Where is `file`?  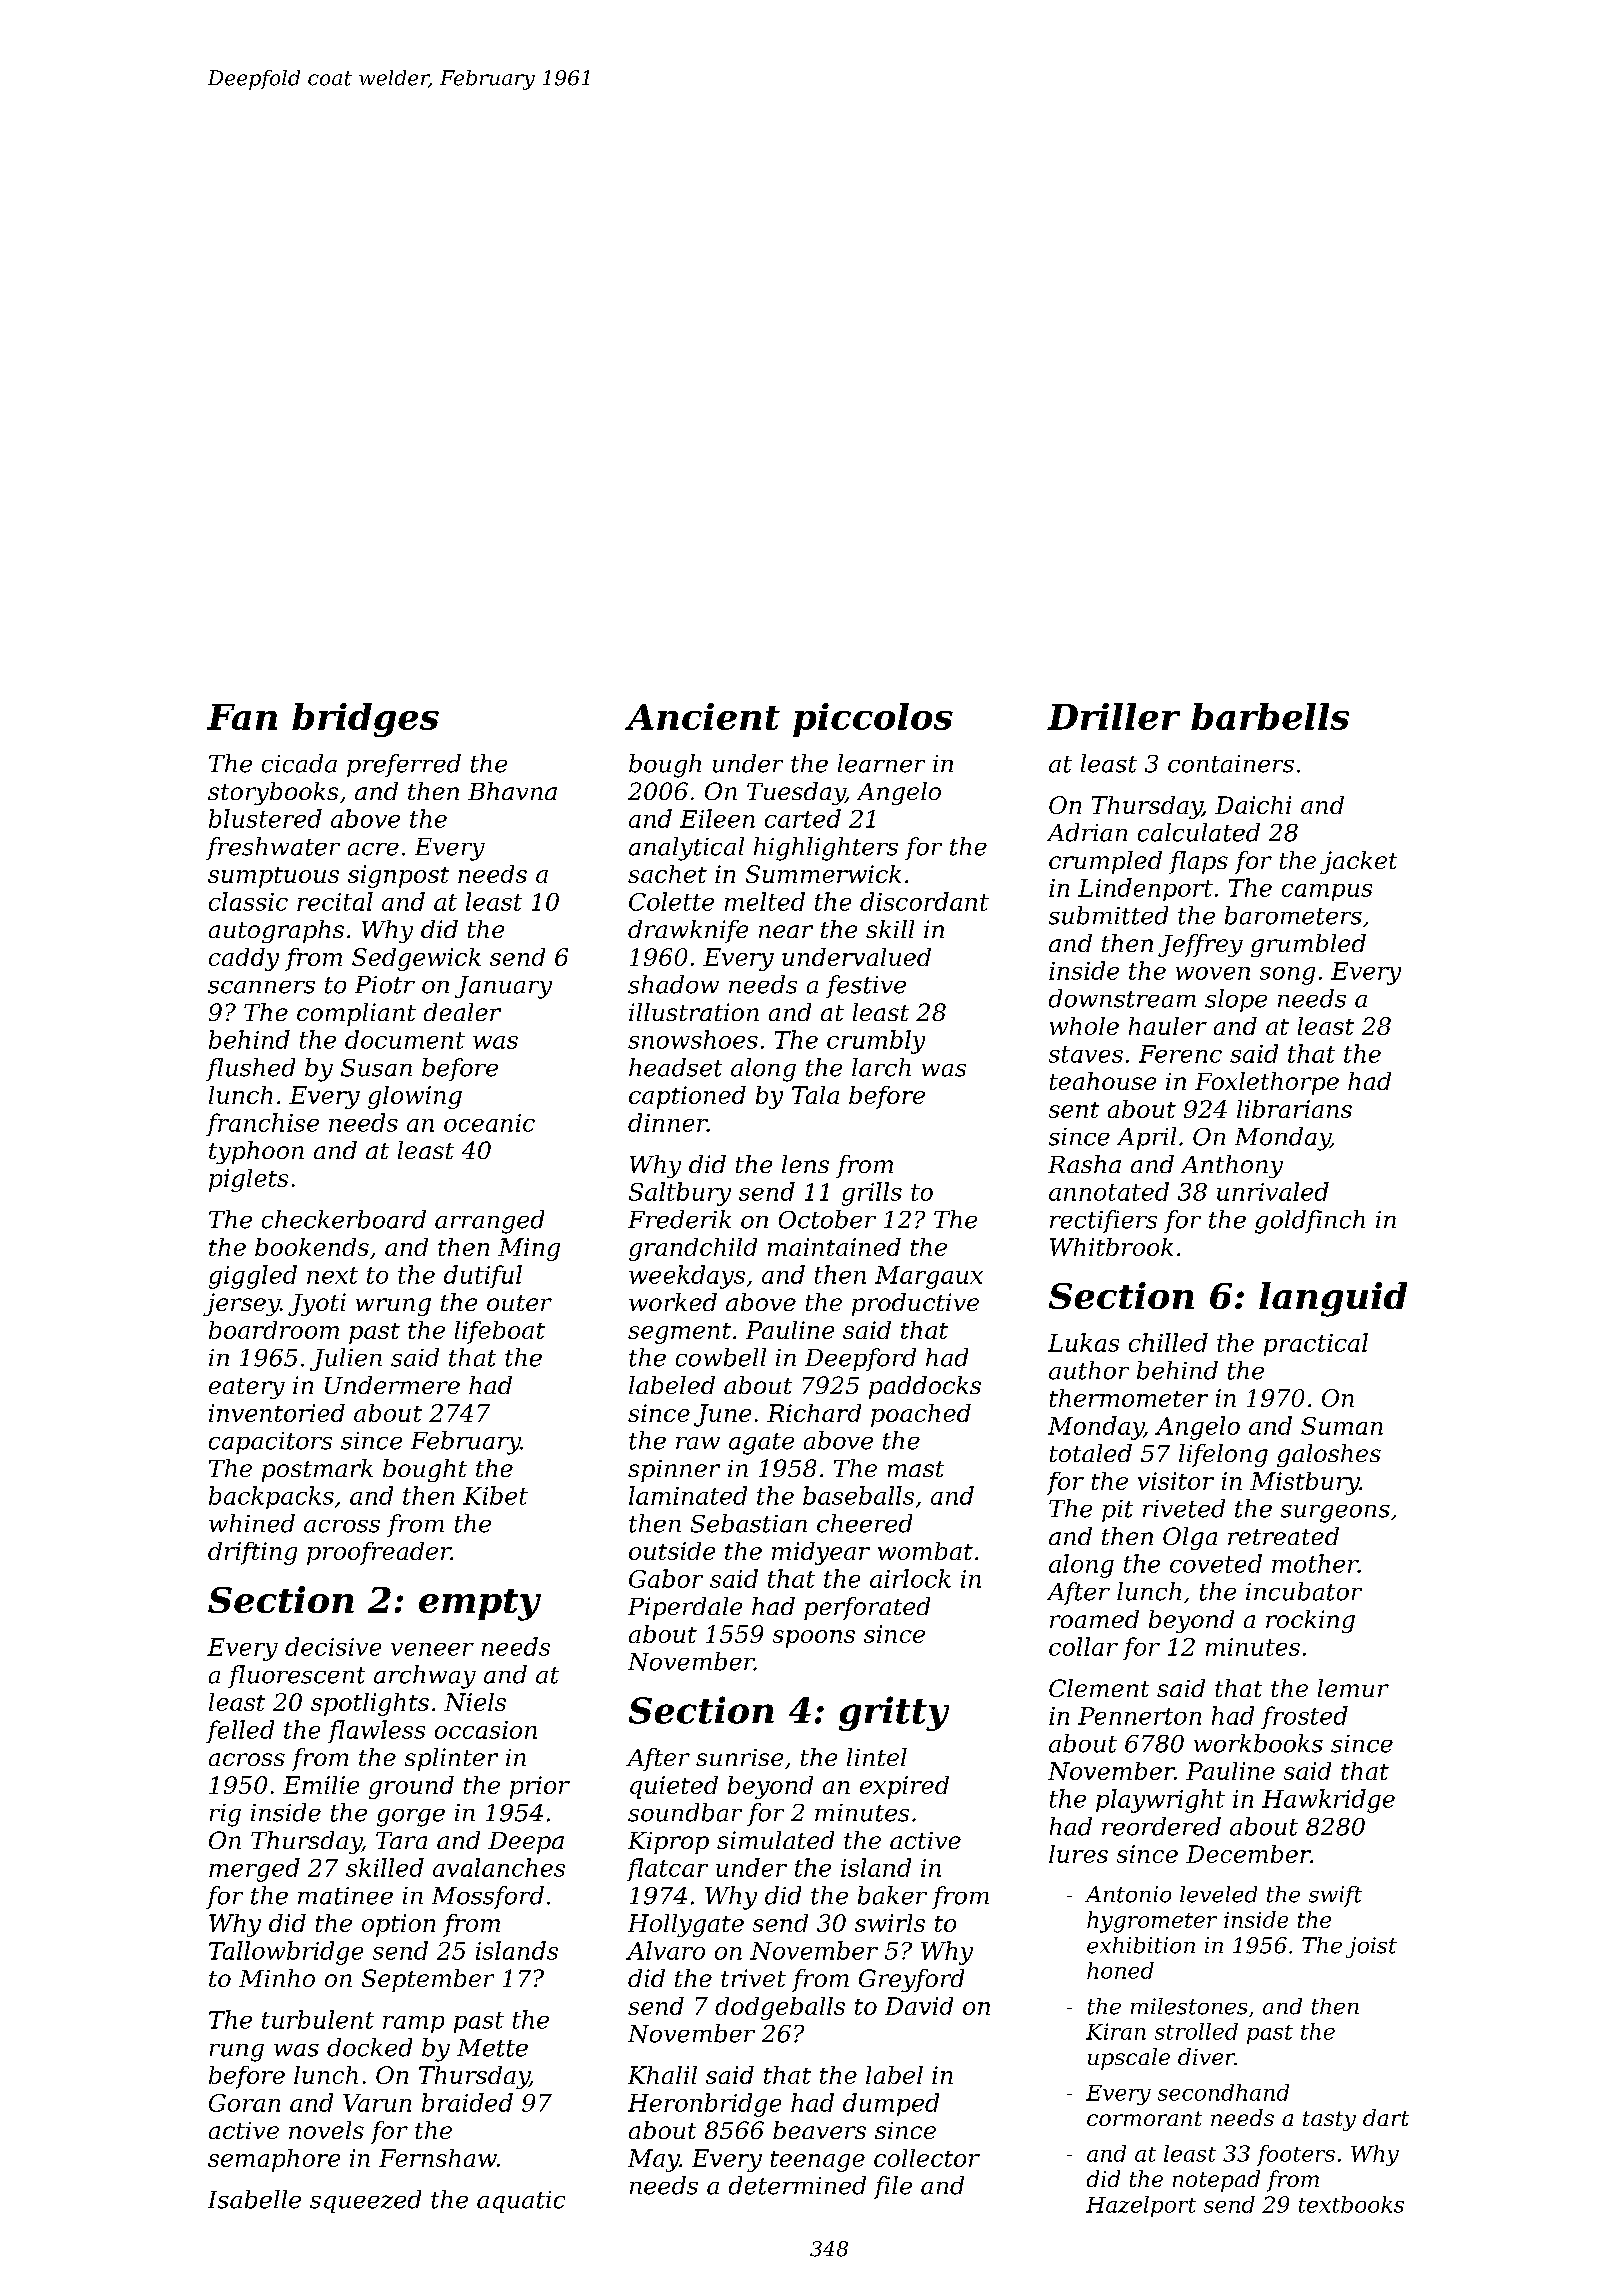
file is located at coordinates (893, 2187).
